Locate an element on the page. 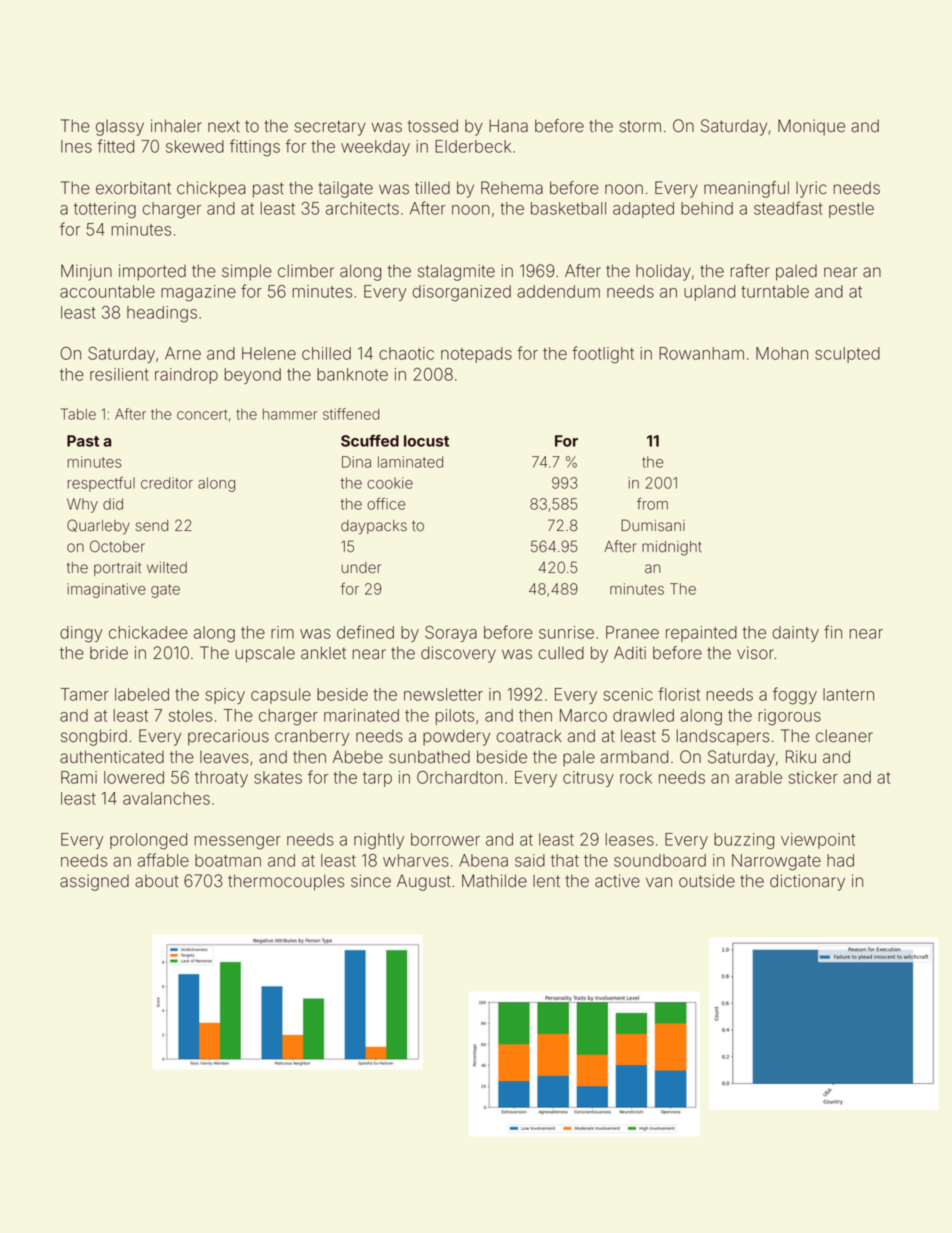 The width and height of the page is (952, 1233). culled is located at coordinates (561, 653).
